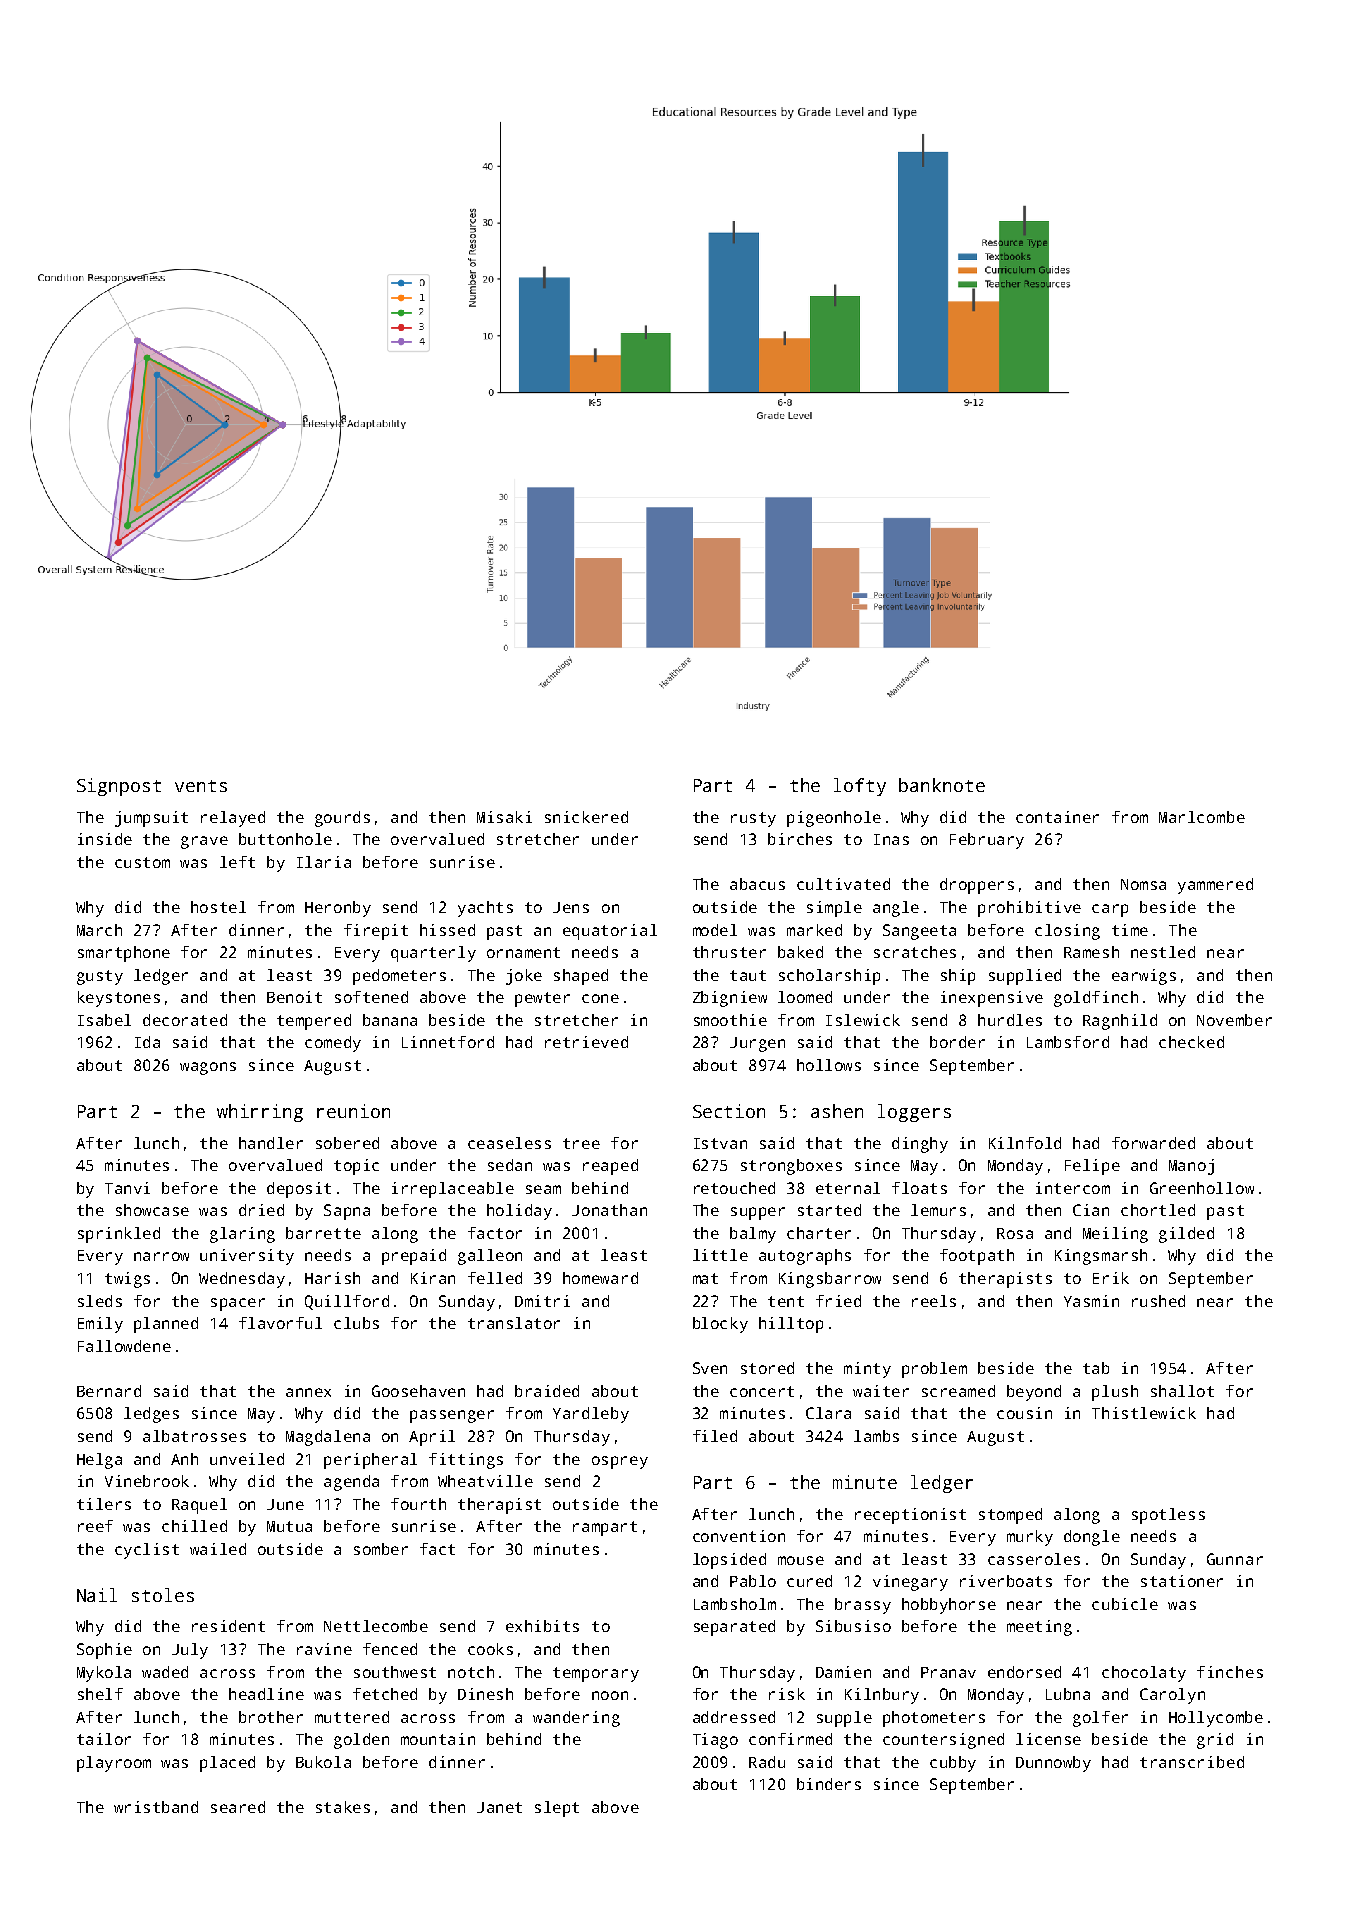 The width and height of the screenshot is (1352, 1912). What do you see at coordinates (576, 1719) in the screenshot?
I see `wandering` at bounding box center [576, 1719].
